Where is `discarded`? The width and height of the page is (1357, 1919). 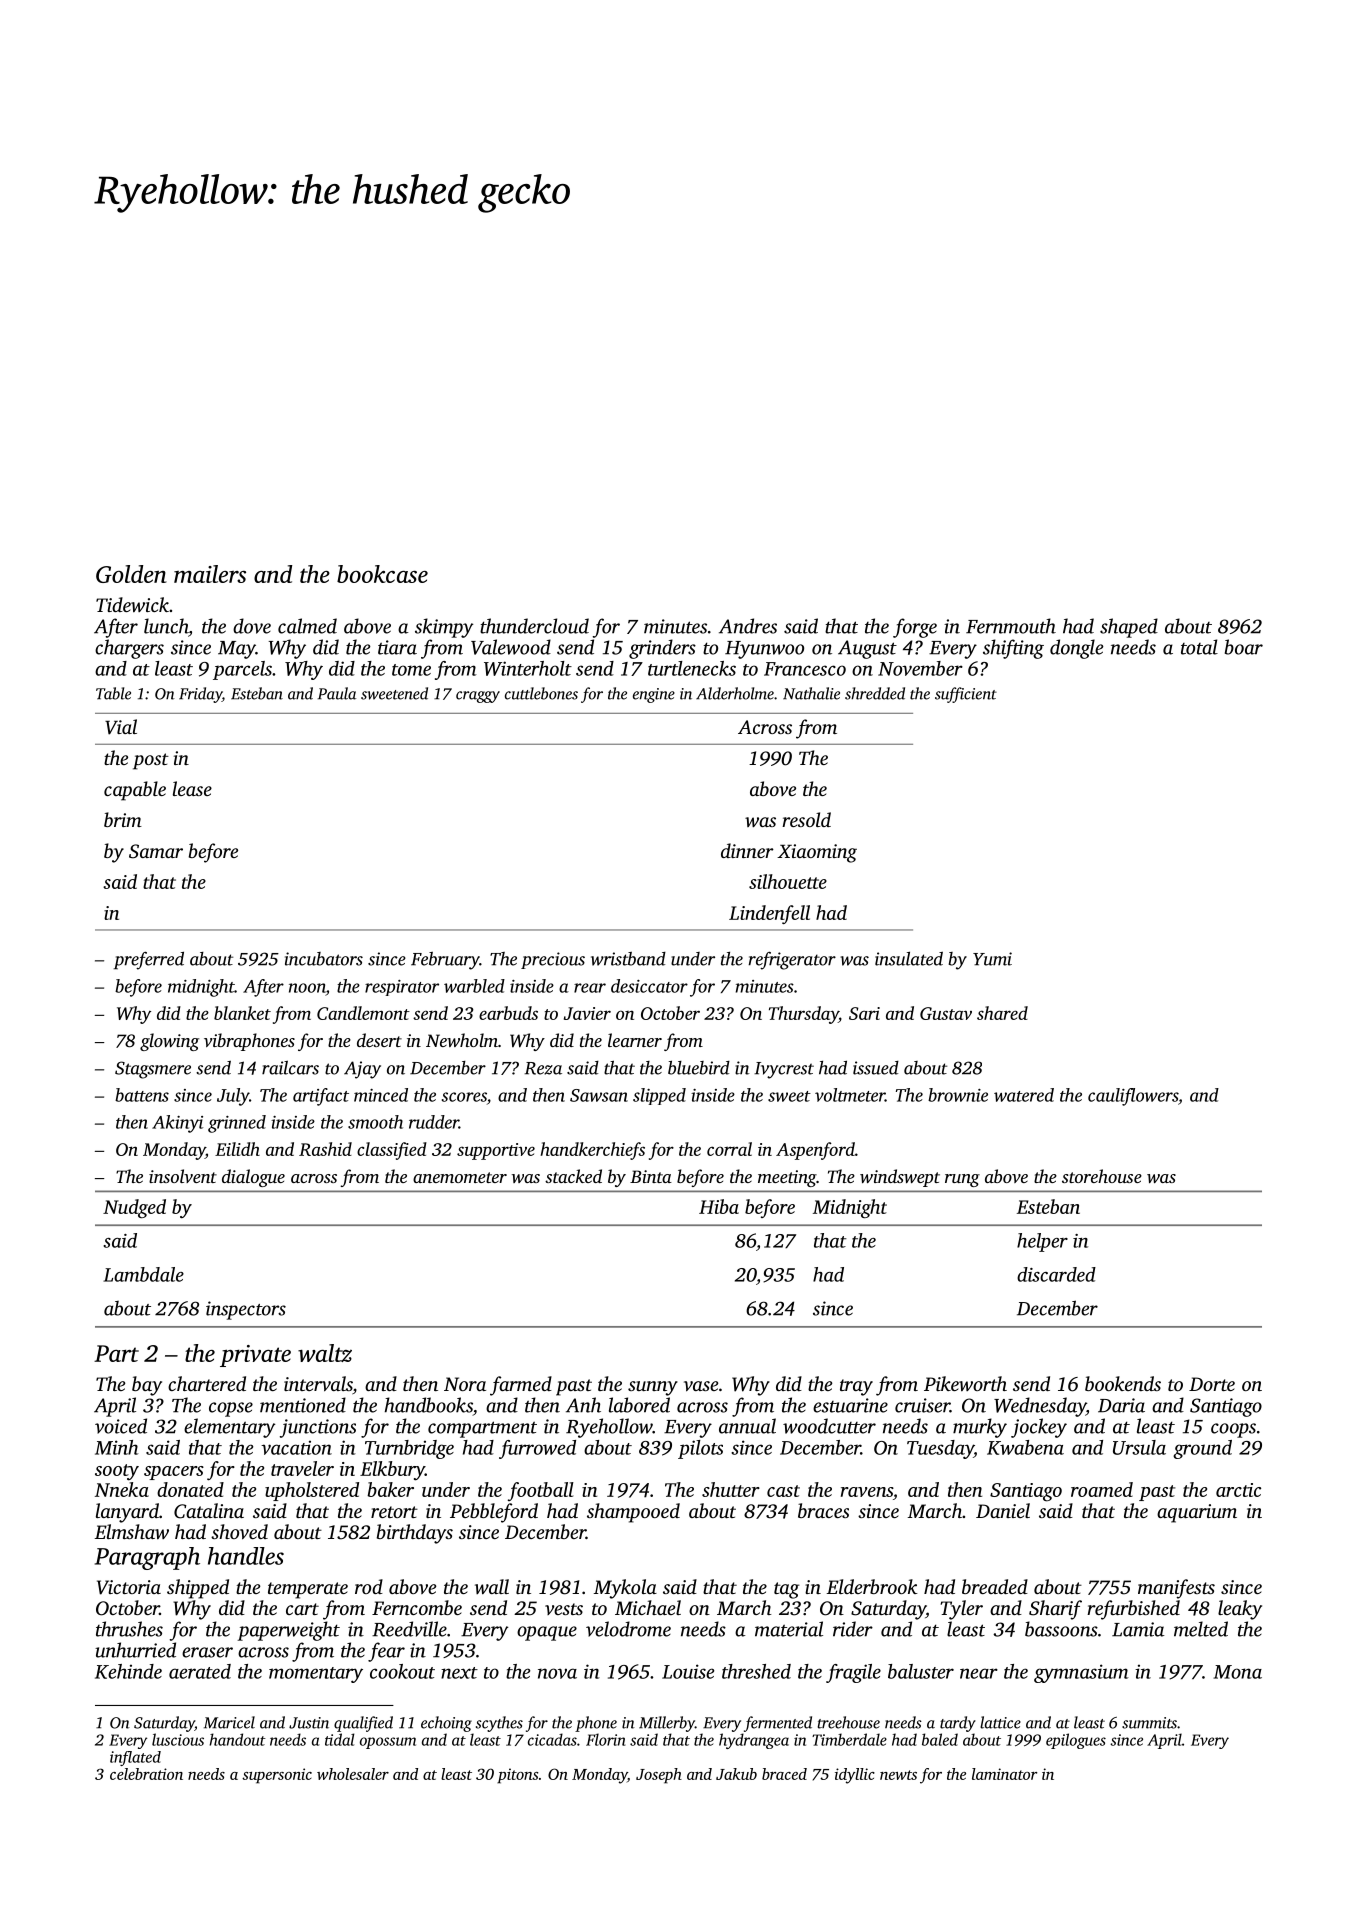 discarded is located at coordinates (1056, 1274).
